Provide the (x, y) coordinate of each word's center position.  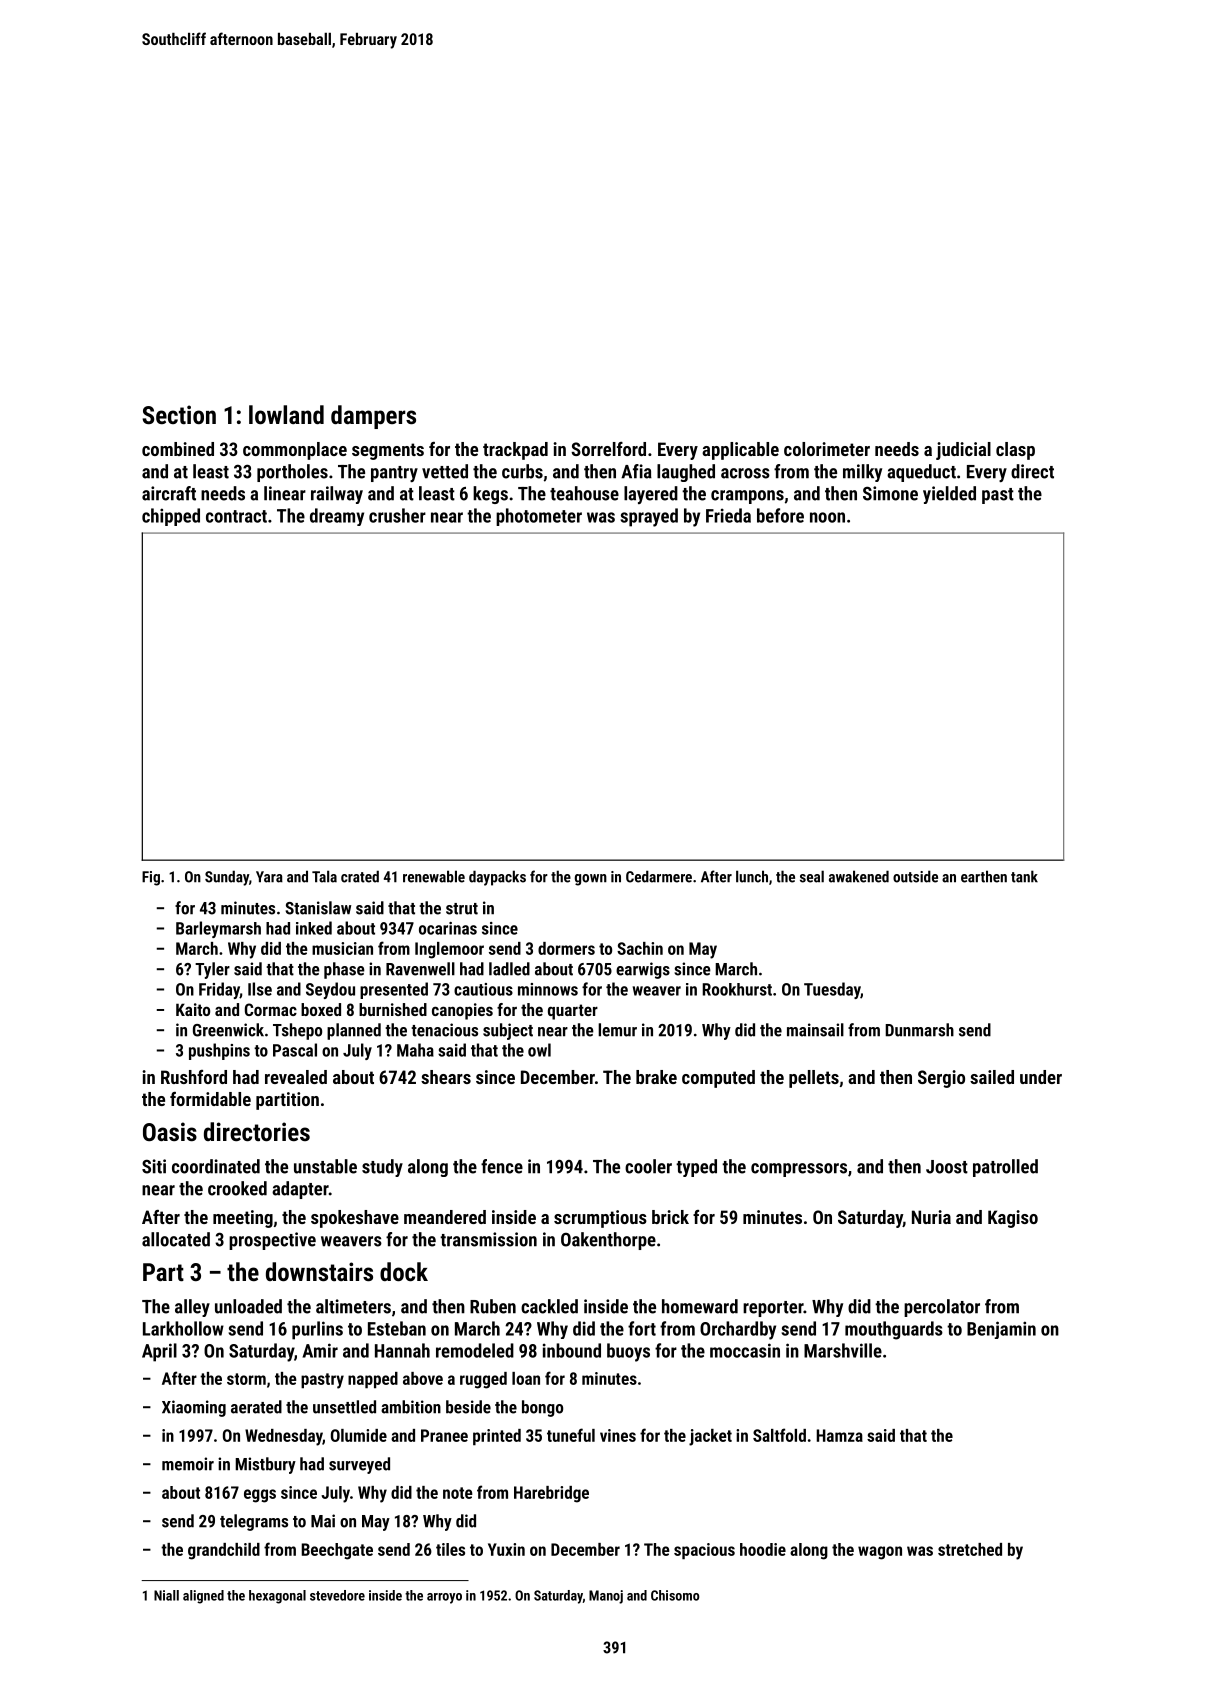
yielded (949, 495)
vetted (445, 471)
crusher (397, 515)
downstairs (319, 1271)
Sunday (227, 878)
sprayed (649, 517)
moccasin (745, 1350)
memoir (188, 1464)
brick (670, 1217)
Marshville (843, 1350)
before (780, 515)
